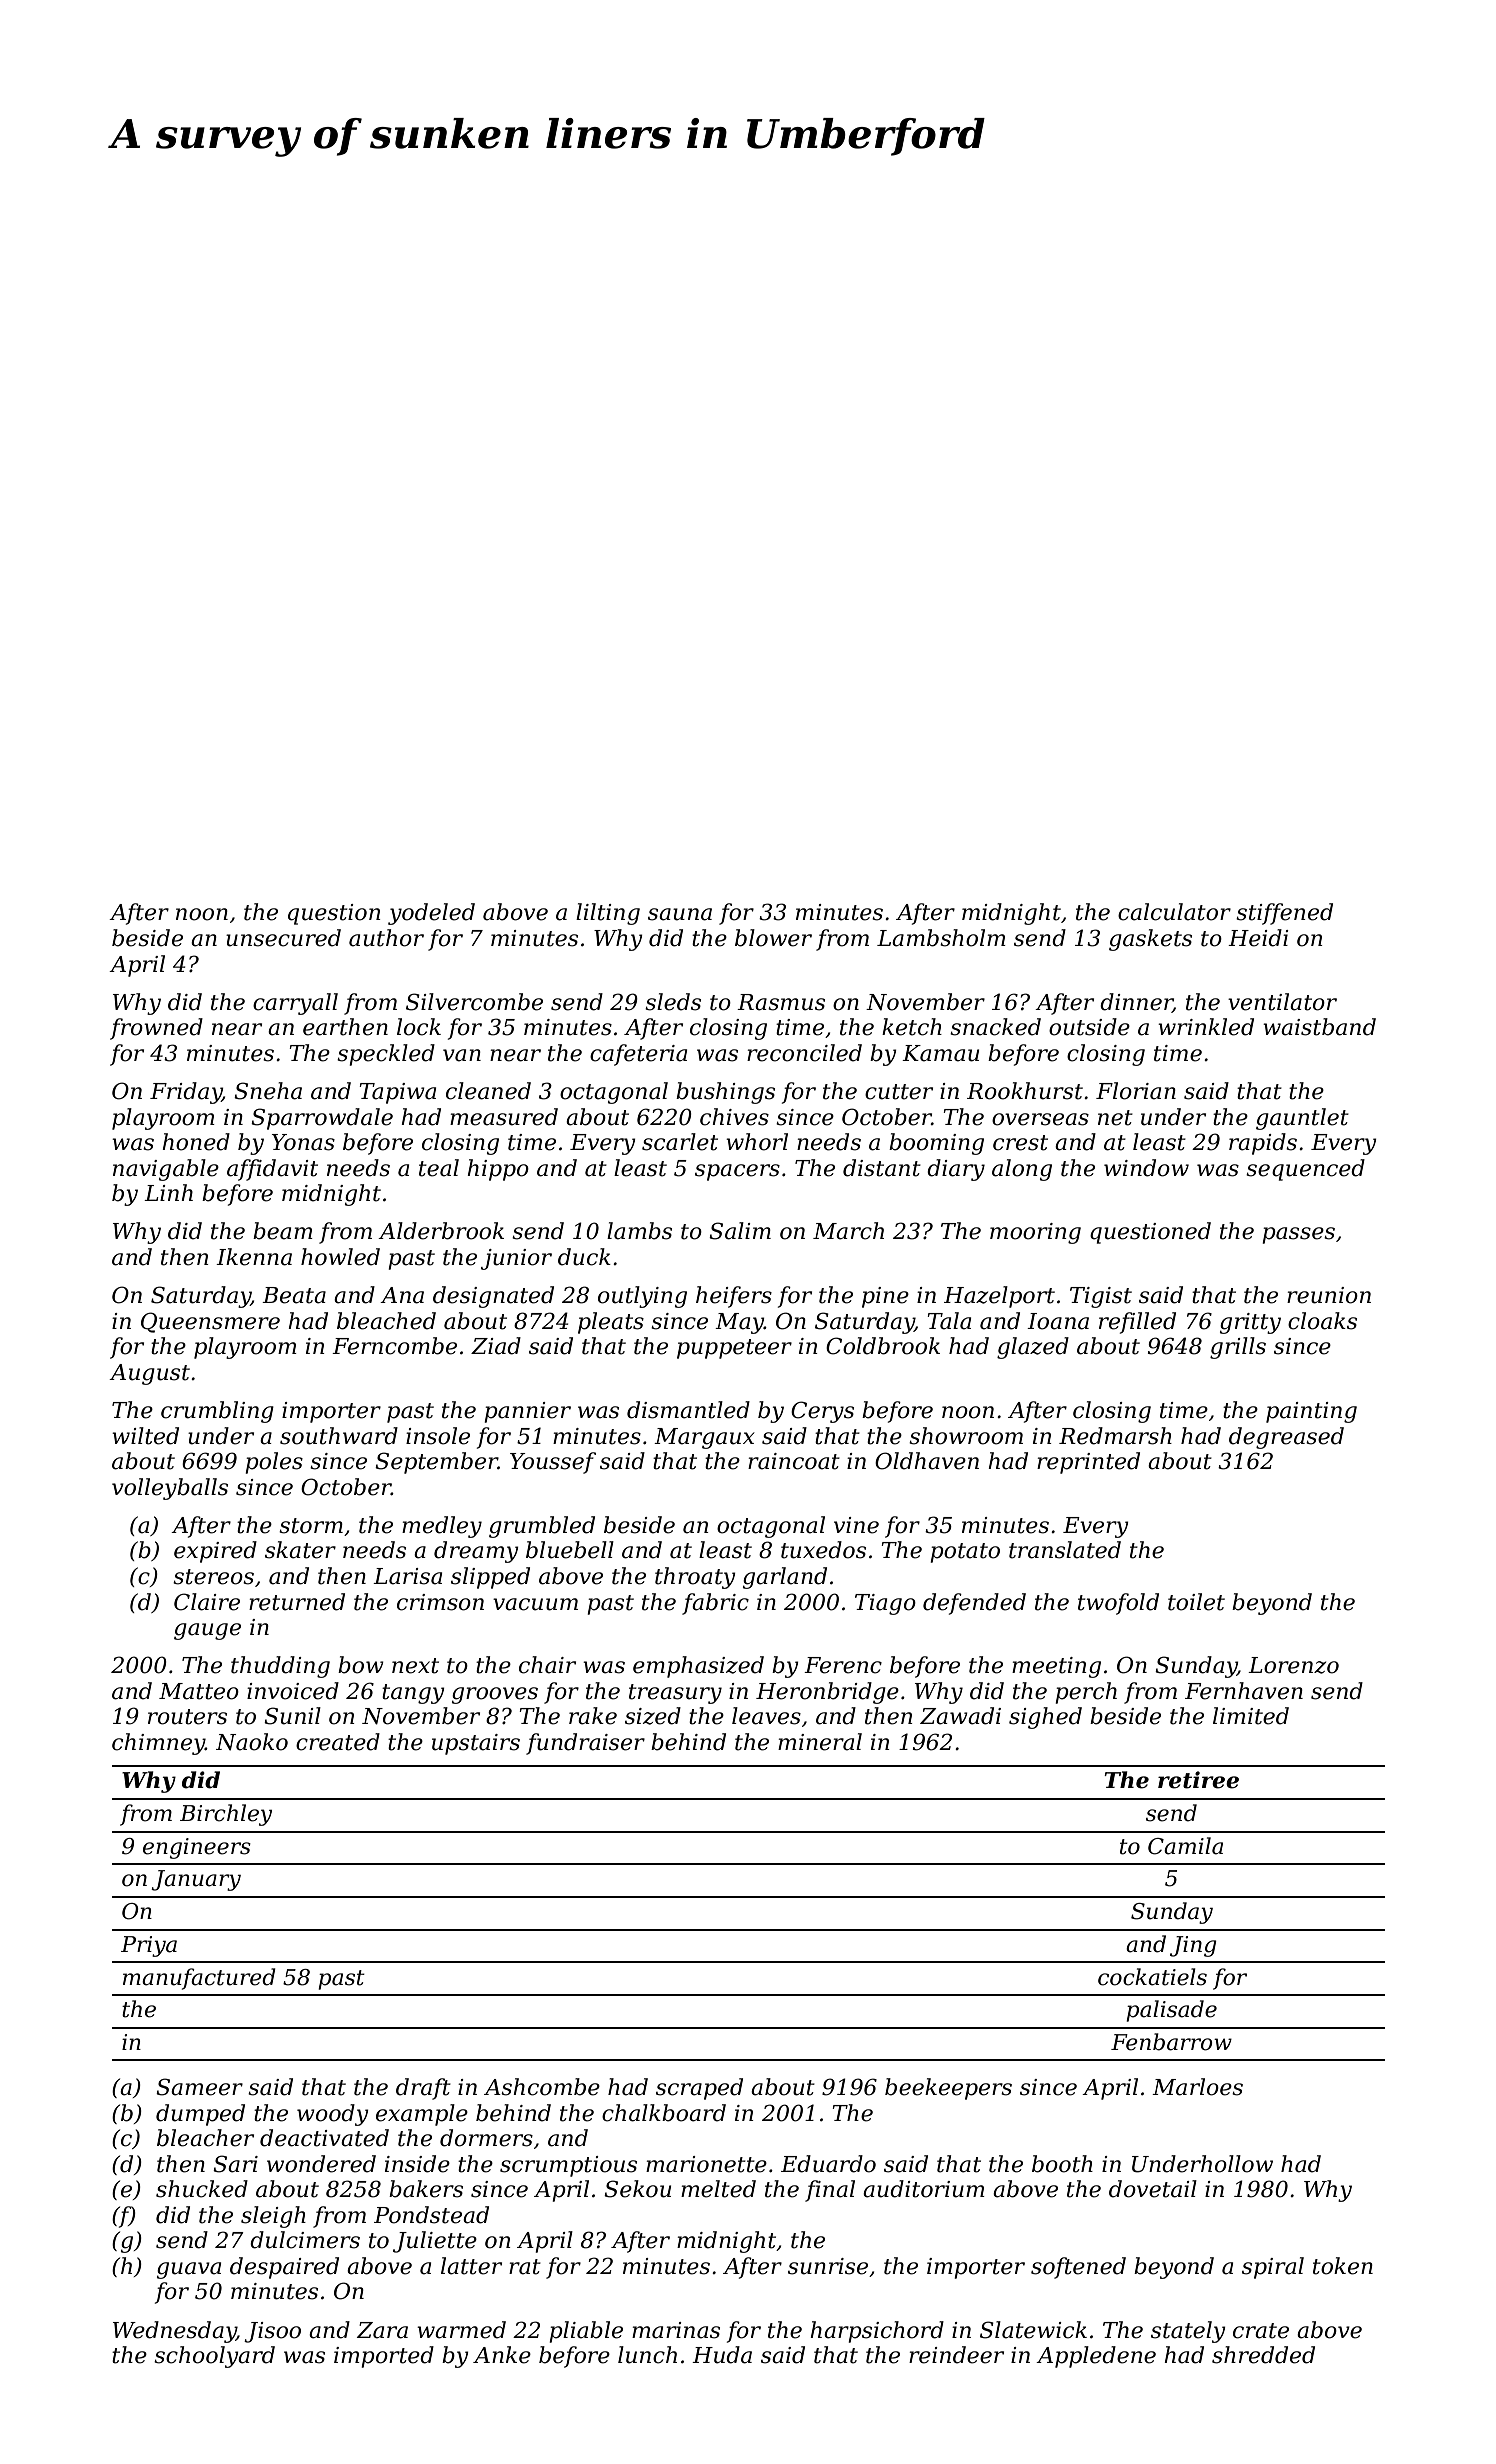  What do you see at coordinates (1152, 1977) in the image?
I see `cockatiels` at bounding box center [1152, 1977].
